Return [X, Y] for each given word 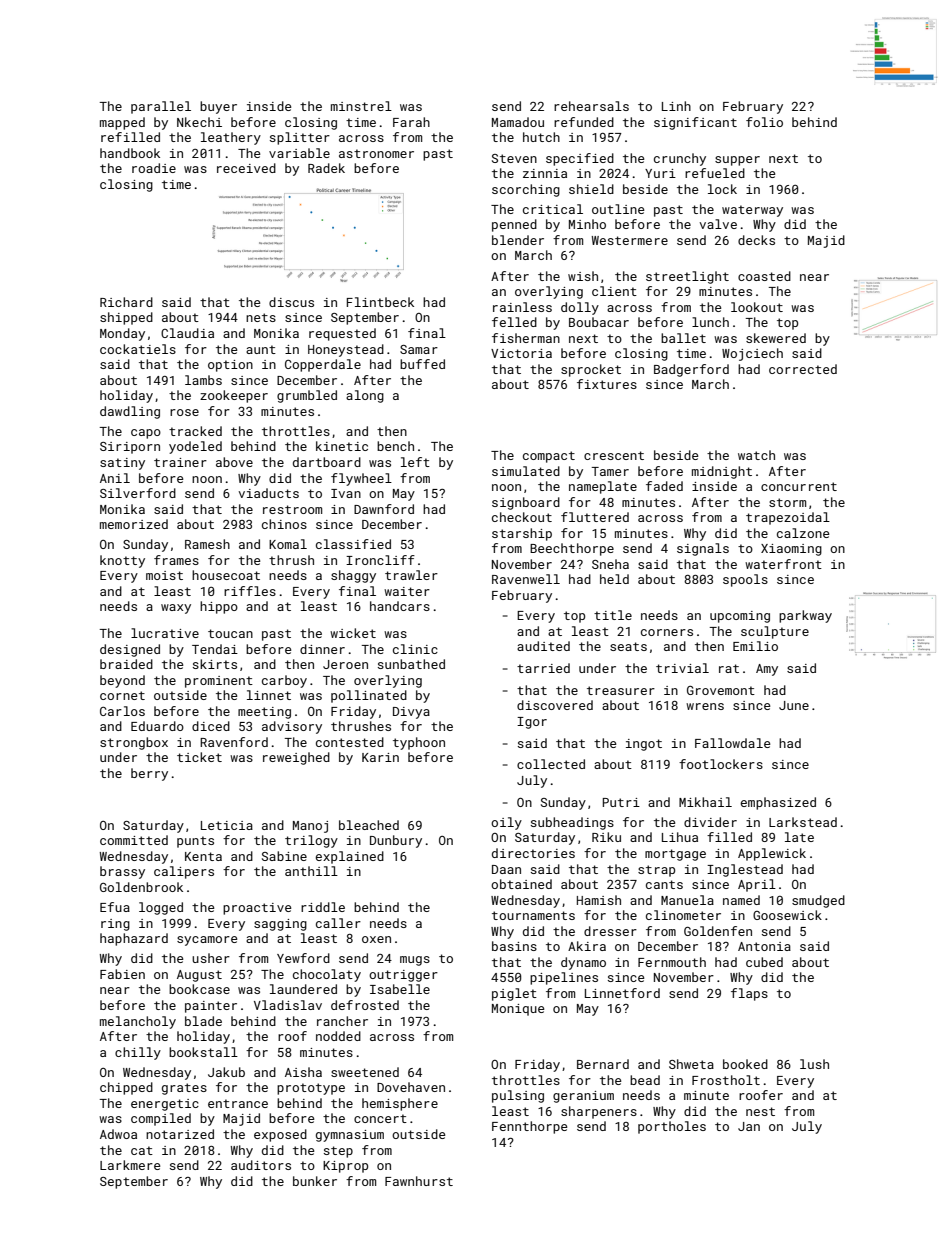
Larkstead [803, 822]
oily [506, 823]
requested [342, 334]
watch [756, 455]
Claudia [187, 333]
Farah [411, 122]
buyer [218, 107]
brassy [122, 872]
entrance [238, 1103]
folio [764, 122]
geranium [583, 1097]
